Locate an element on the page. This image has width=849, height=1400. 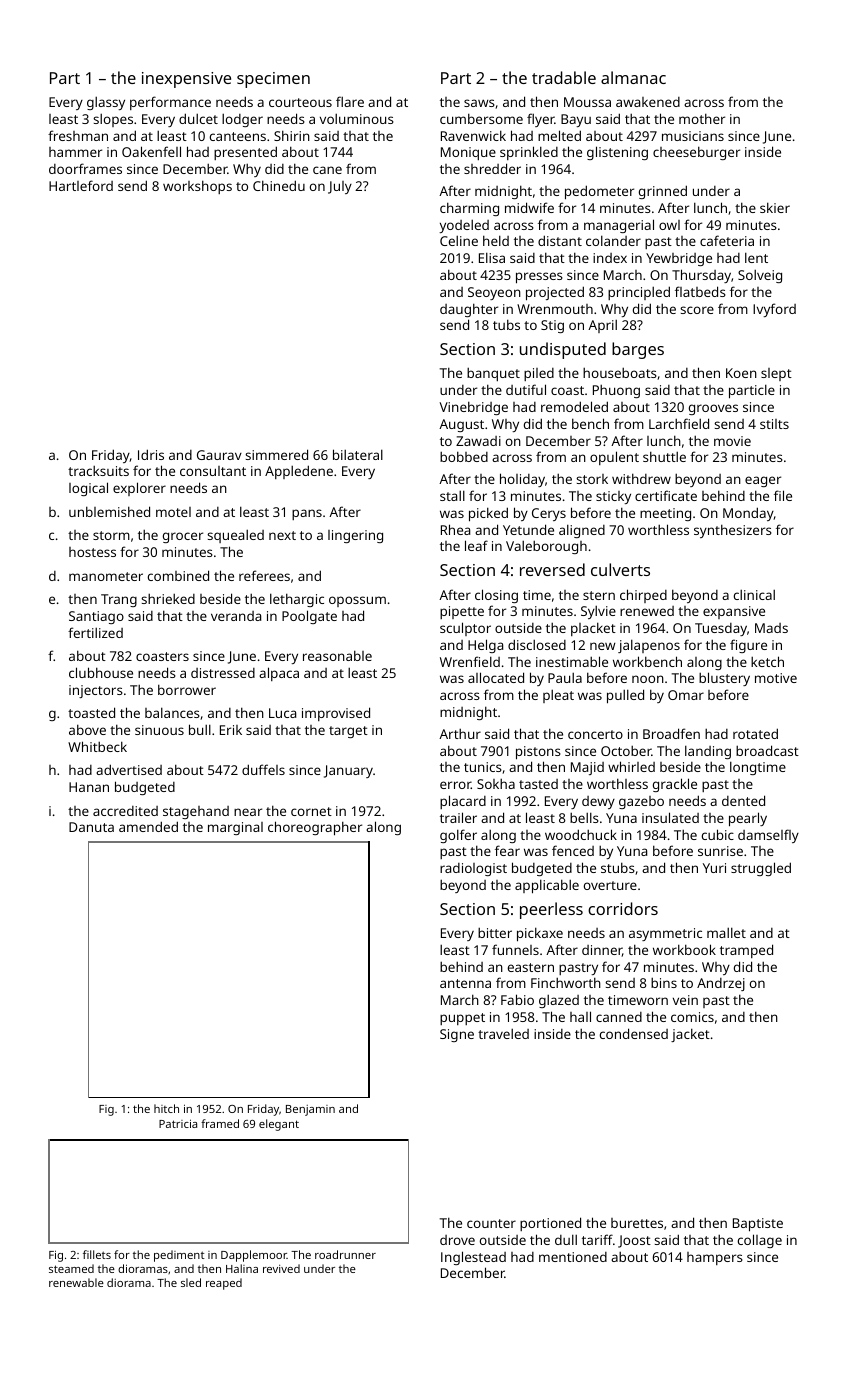
flare is located at coordinates (350, 101).
